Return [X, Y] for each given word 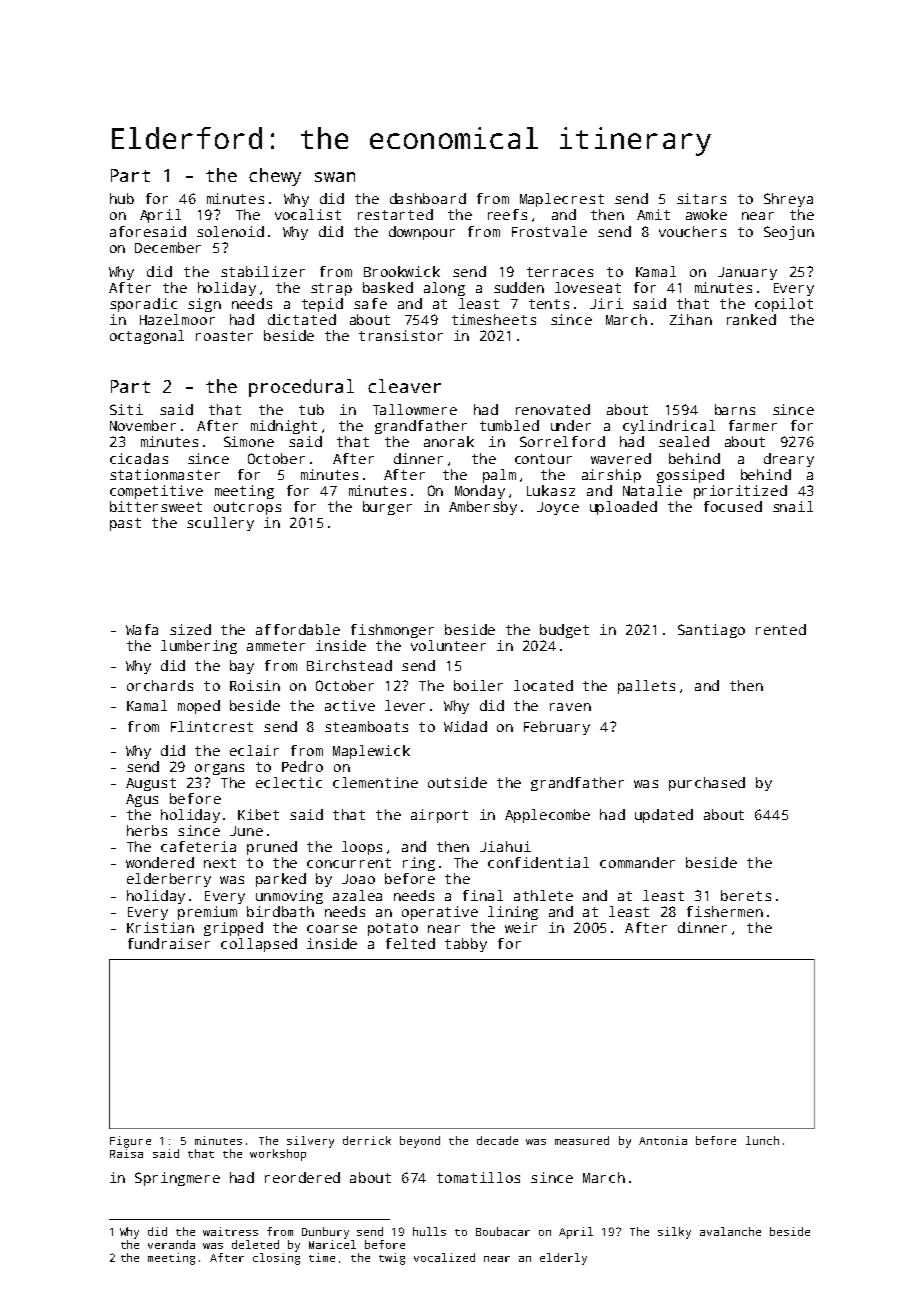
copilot [784, 305]
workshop [278, 1155]
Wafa [142, 629]
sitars [701, 198]
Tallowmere [415, 409]
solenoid [230, 231]
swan [335, 177]
